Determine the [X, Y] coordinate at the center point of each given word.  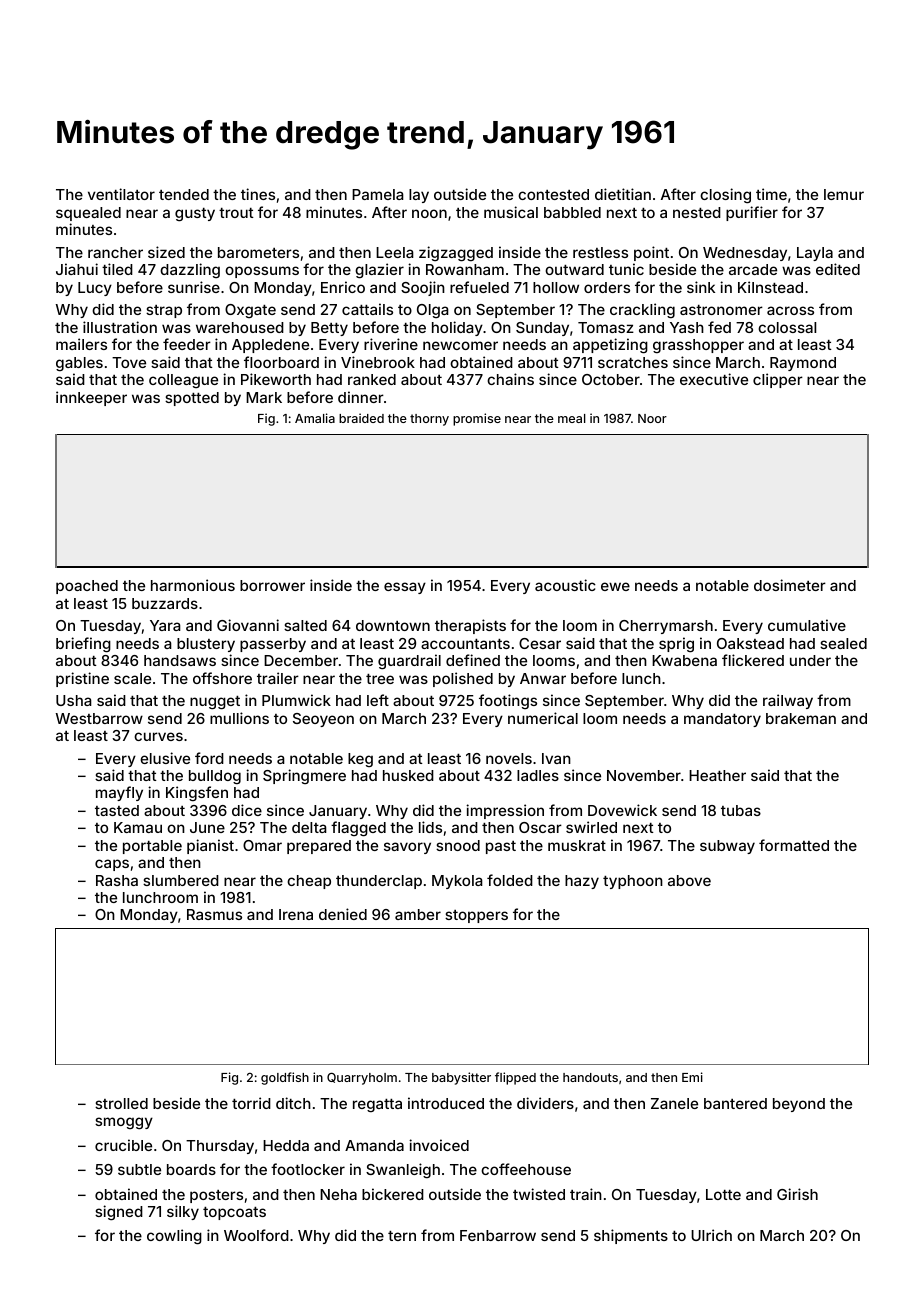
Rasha [117, 880]
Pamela [378, 194]
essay [405, 588]
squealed [88, 214]
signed [119, 1213]
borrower [272, 585]
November [644, 775]
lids [430, 827]
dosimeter [790, 585]
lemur [844, 194]
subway [727, 847]
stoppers [476, 916]
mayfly [119, 793]
